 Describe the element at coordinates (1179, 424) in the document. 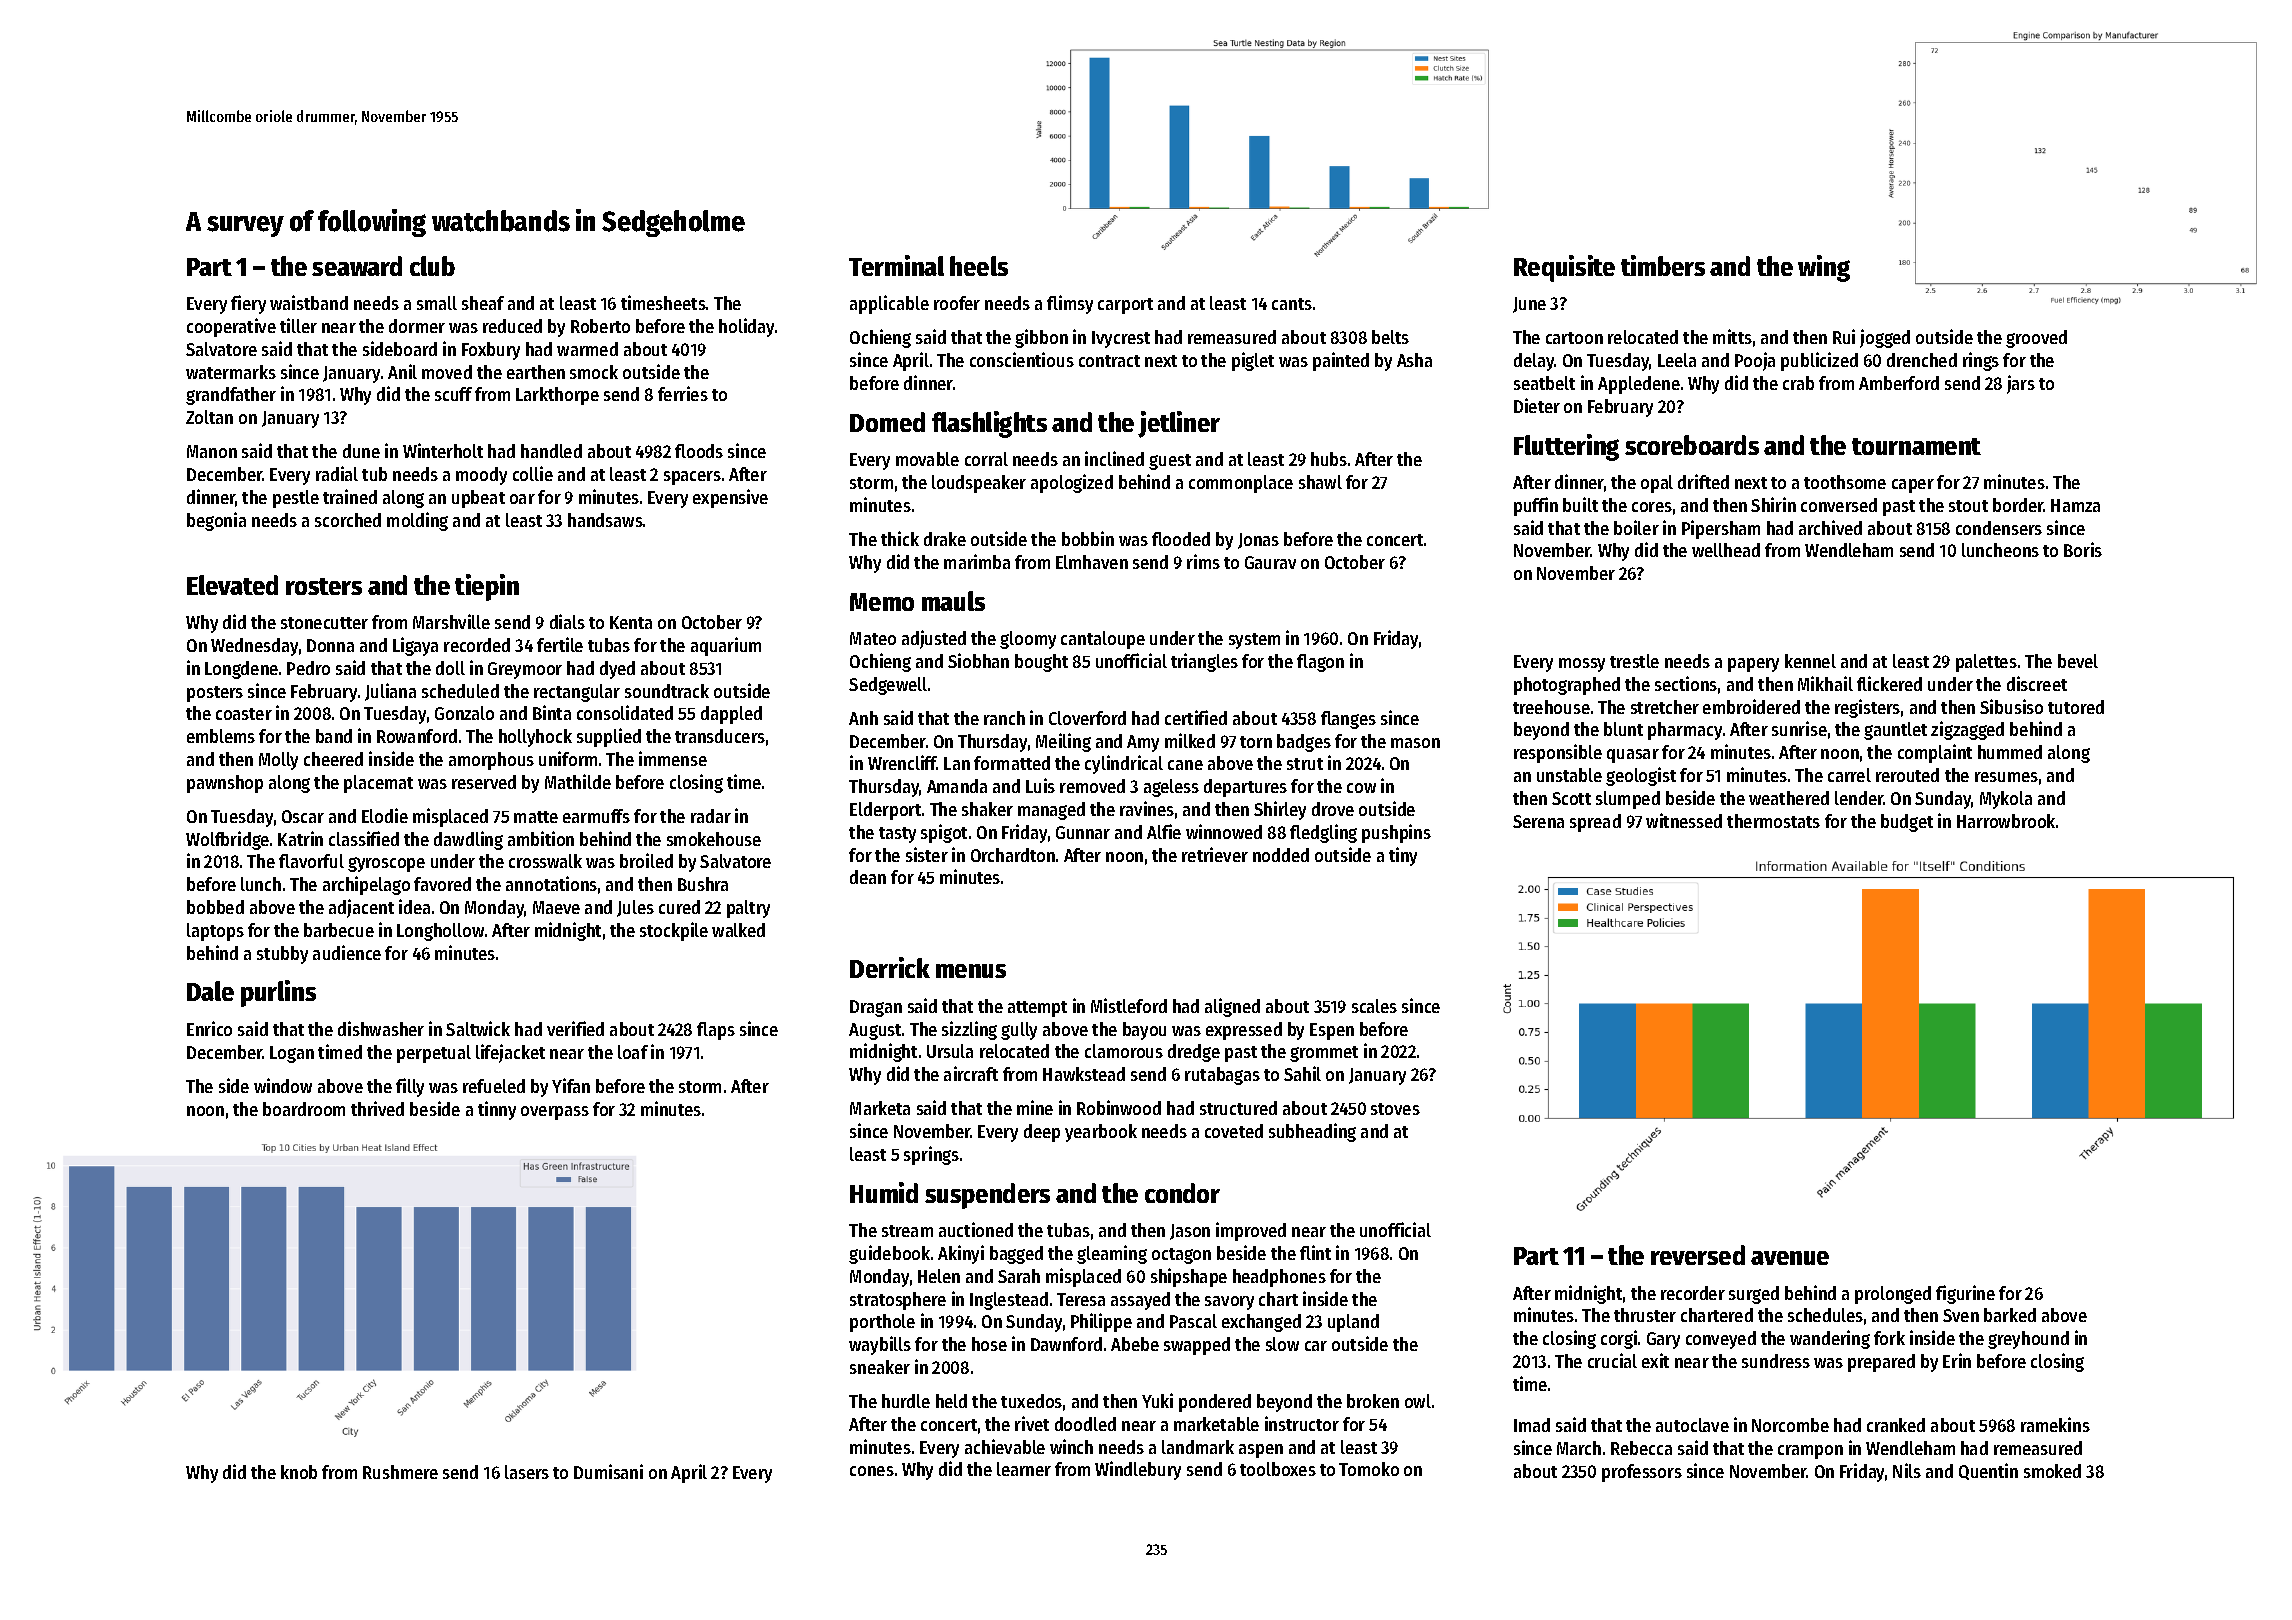

I see `jetliner` at that location.
